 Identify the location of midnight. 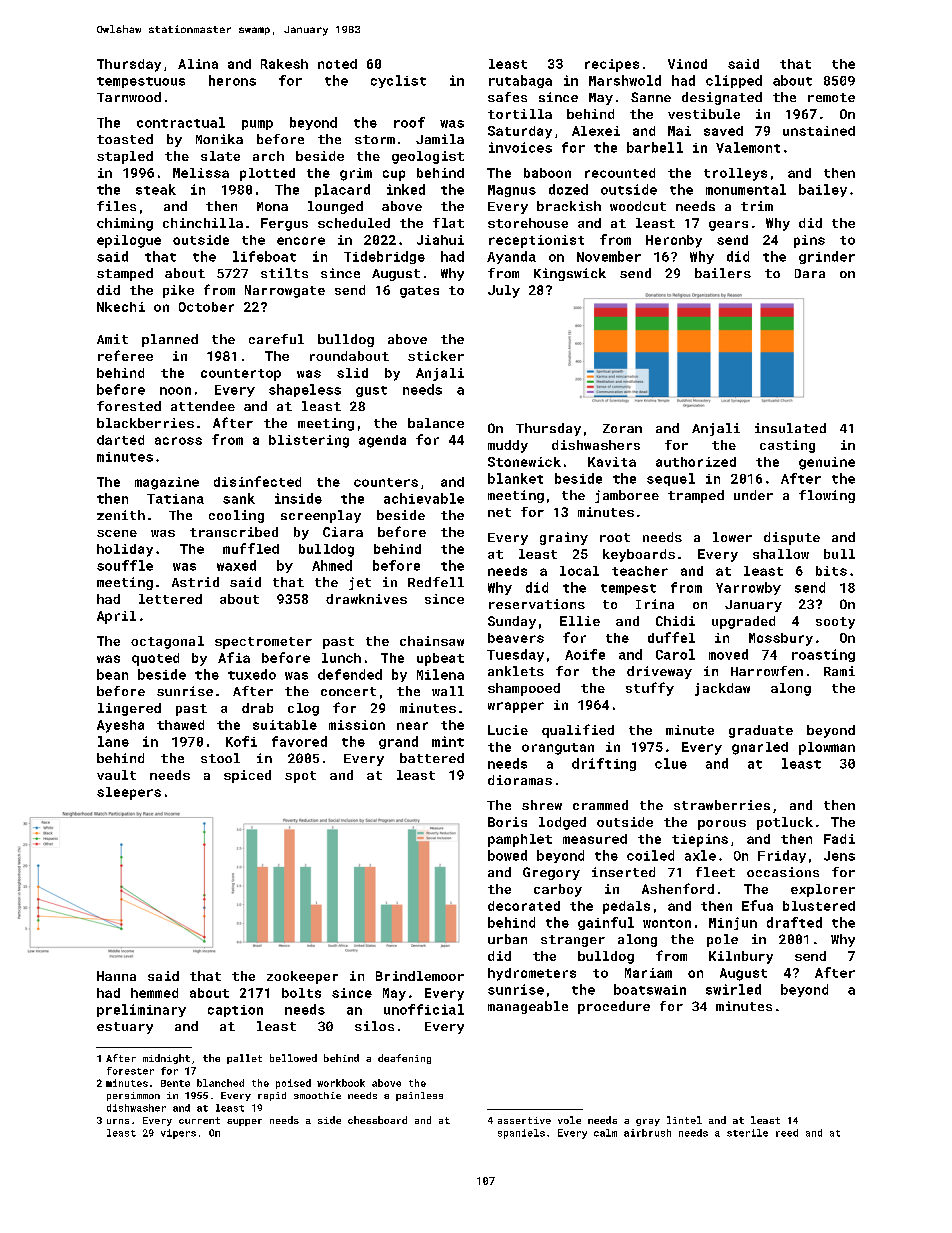
(166, 1059).
